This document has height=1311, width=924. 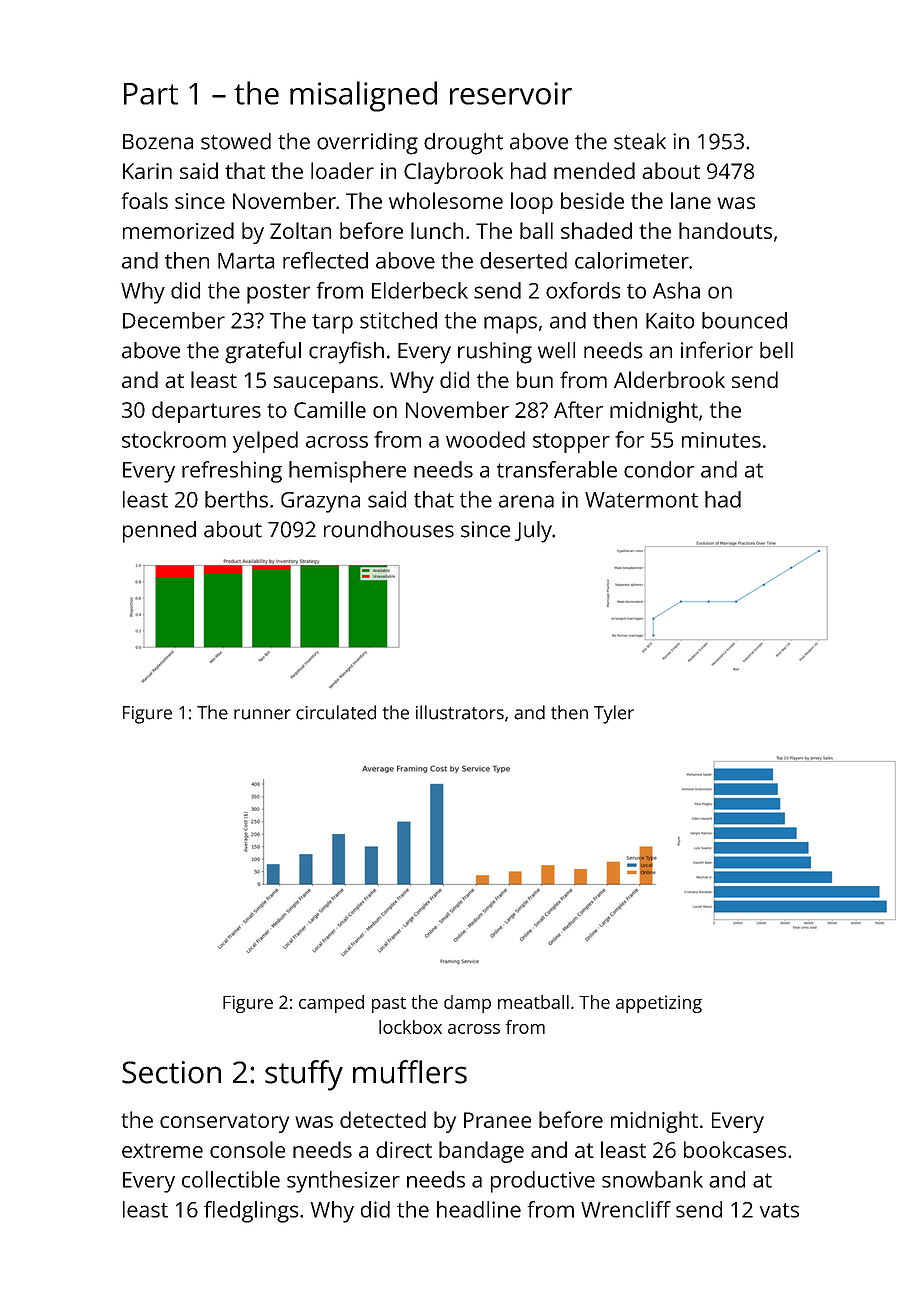 What do you see at coordinates (363, 96) in the document?
I see `misaligned` at bounding box center [363, 96].
